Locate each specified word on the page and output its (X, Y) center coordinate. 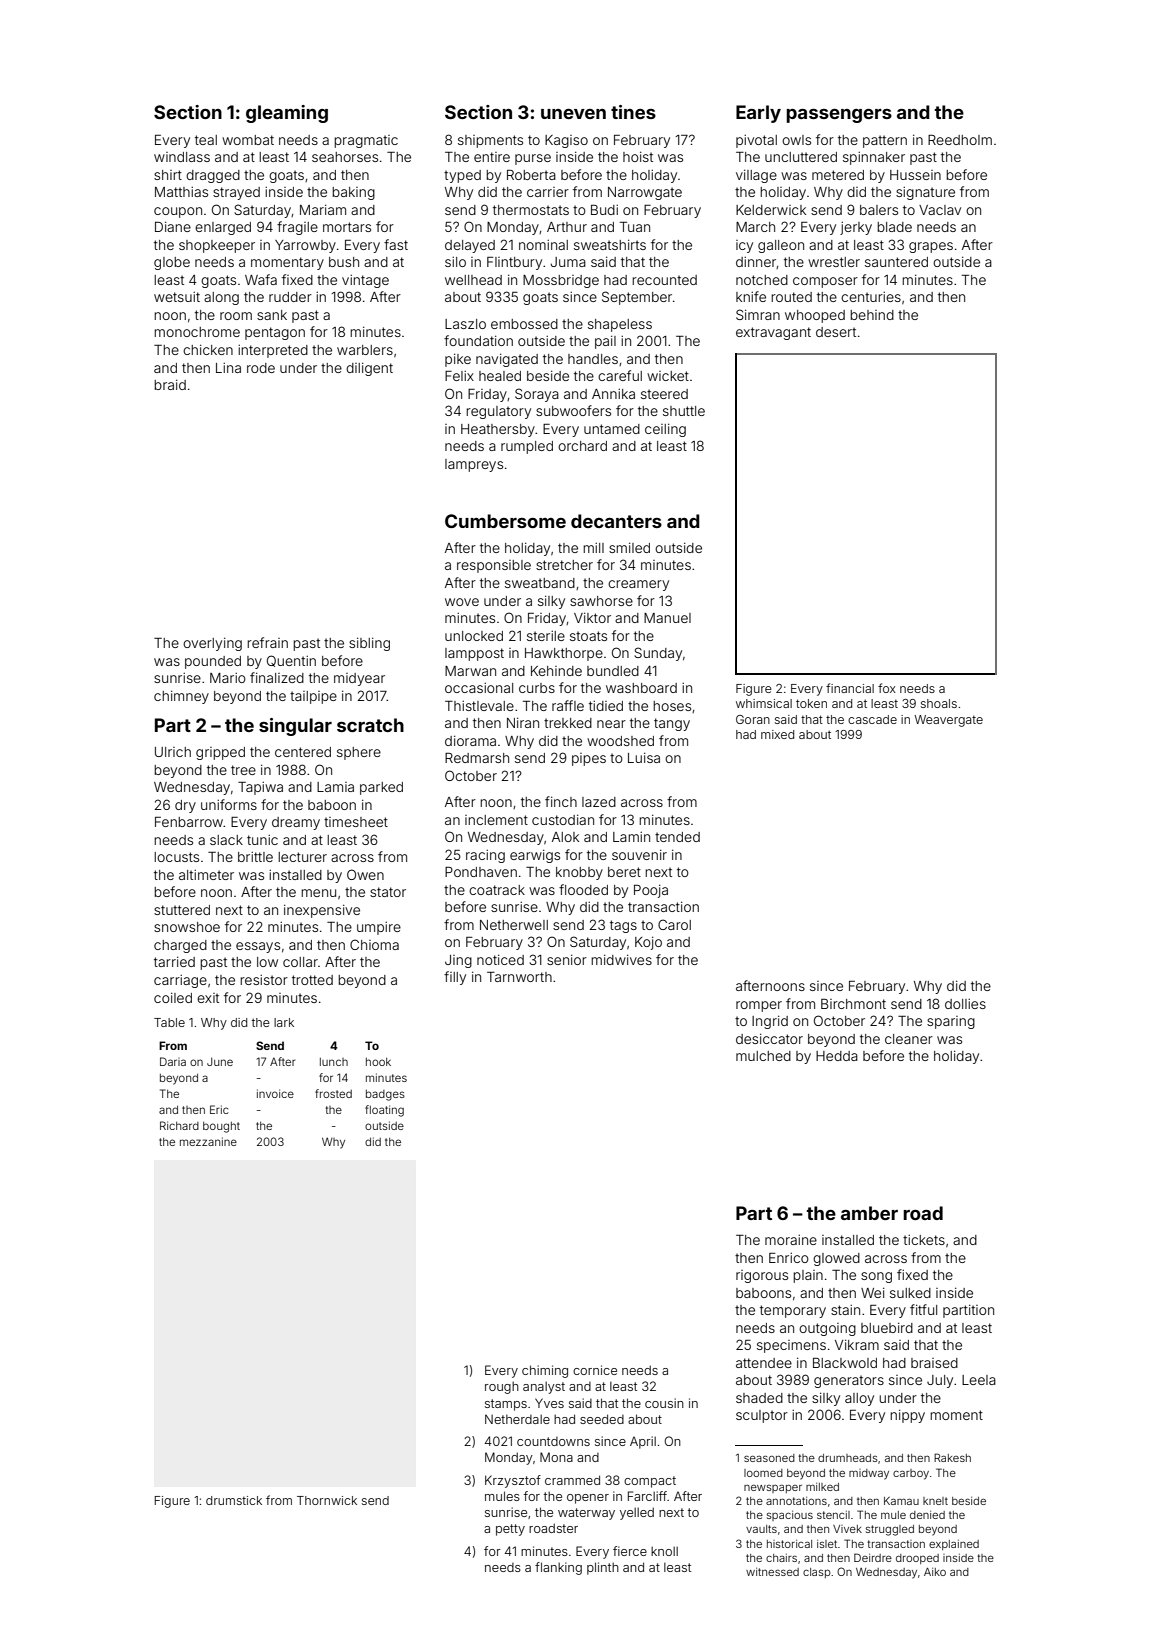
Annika (613, 394)
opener (588, 1499)
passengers (839, 116)
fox (887, 688)
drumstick (234, 1500)
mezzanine (208, 1141)
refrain (267, 642)
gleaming (287, 114)
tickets (924, 1240)
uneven (573, 114)
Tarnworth (519, 977)
